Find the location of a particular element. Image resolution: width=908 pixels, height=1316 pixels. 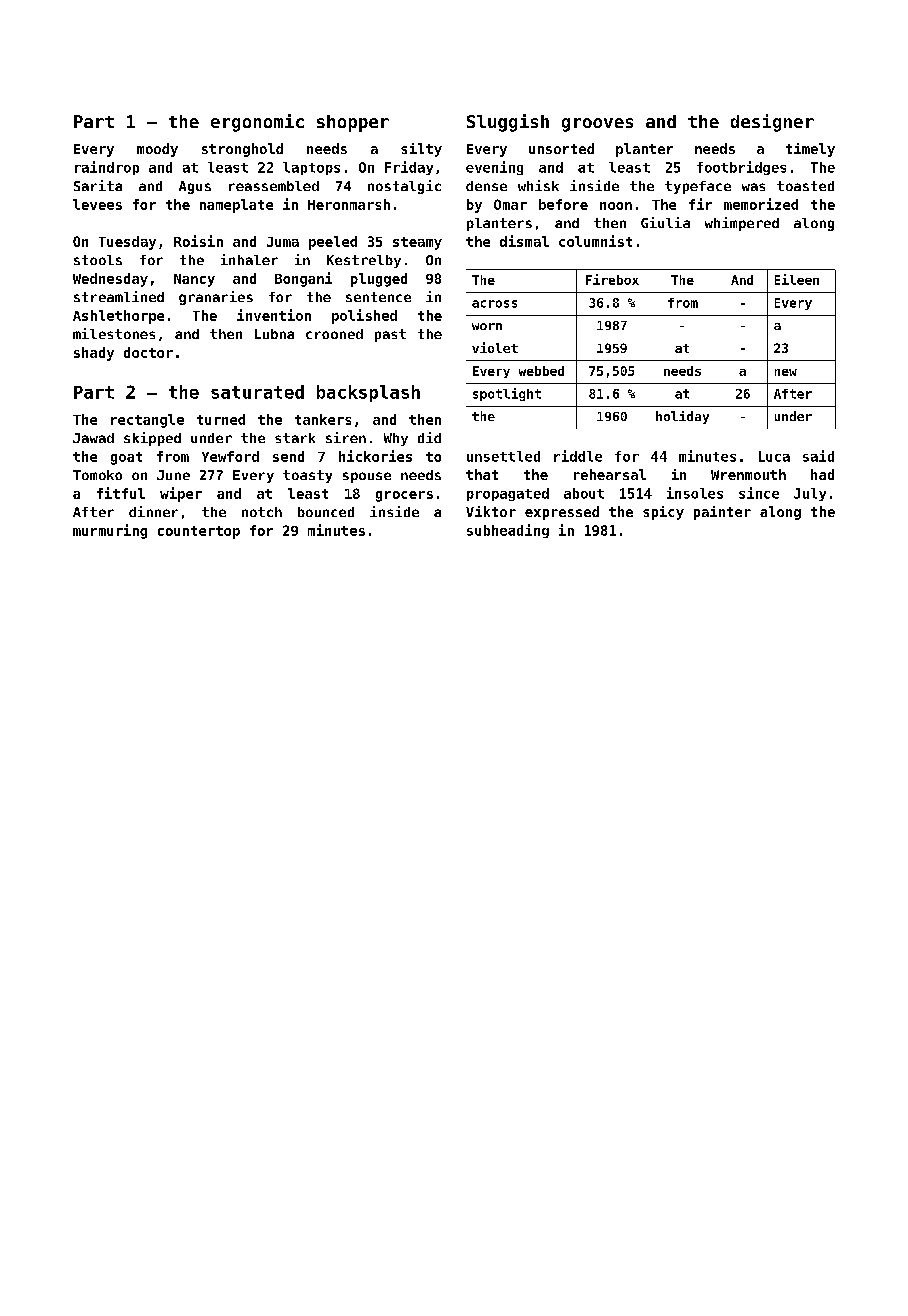

Firebox is located at coordinates (612, 279).
